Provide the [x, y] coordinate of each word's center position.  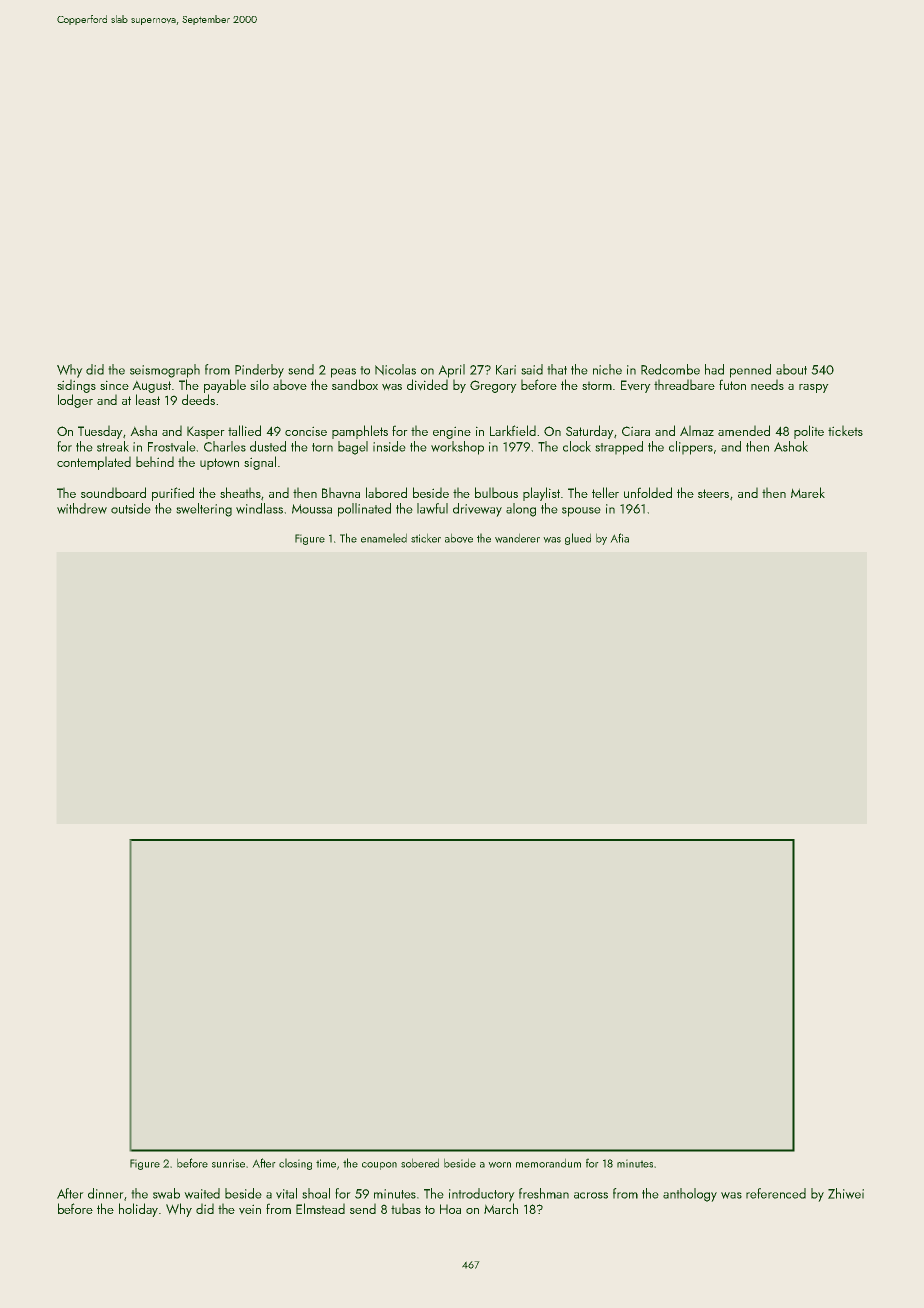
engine [452, 432]
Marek [808, 492]
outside [131, 508]
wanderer [517, 538]
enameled [384, 538]
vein [250, 1209]
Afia [619, 538]
